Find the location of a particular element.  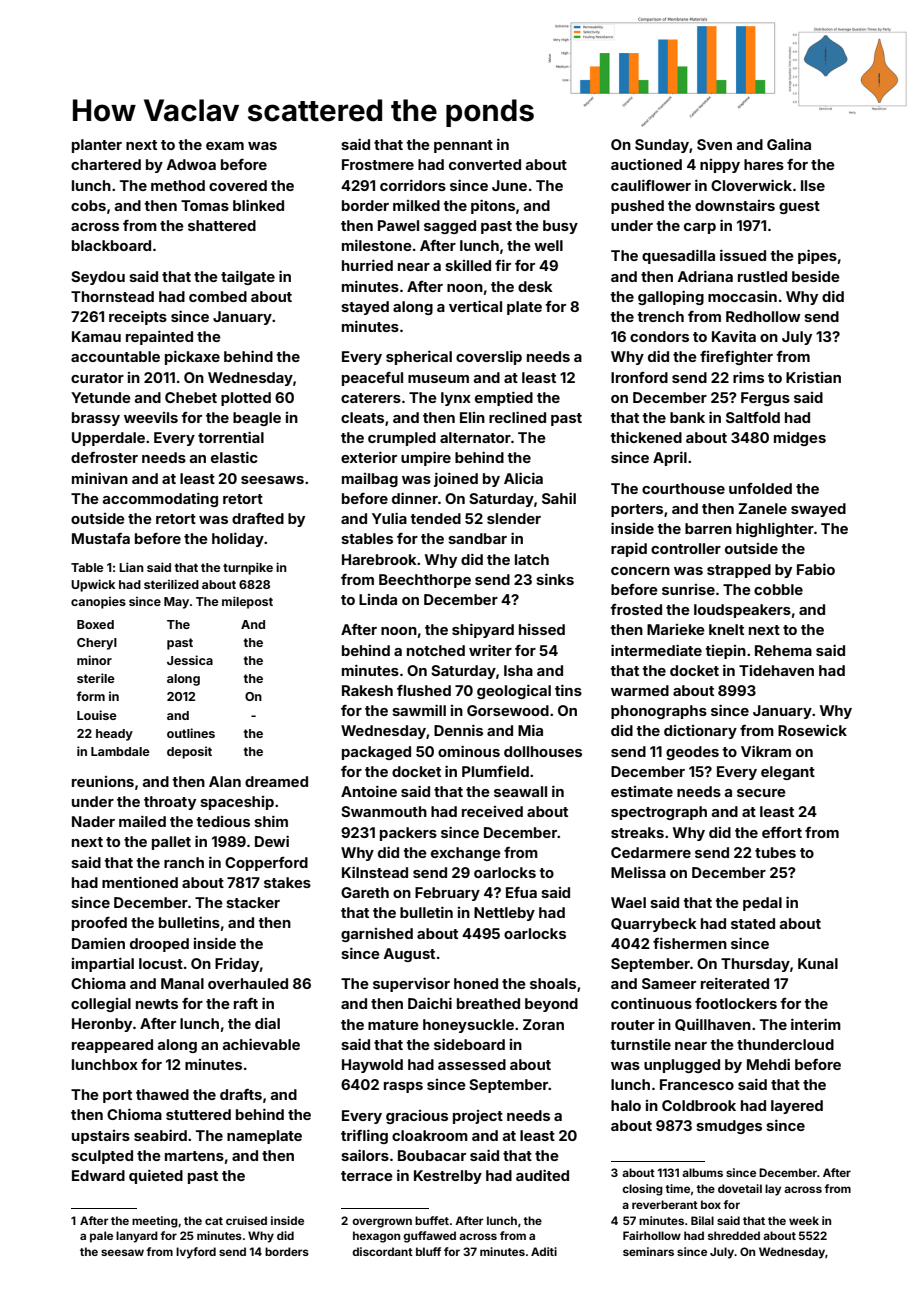

gracious is located at coordinates (417, 1117).
